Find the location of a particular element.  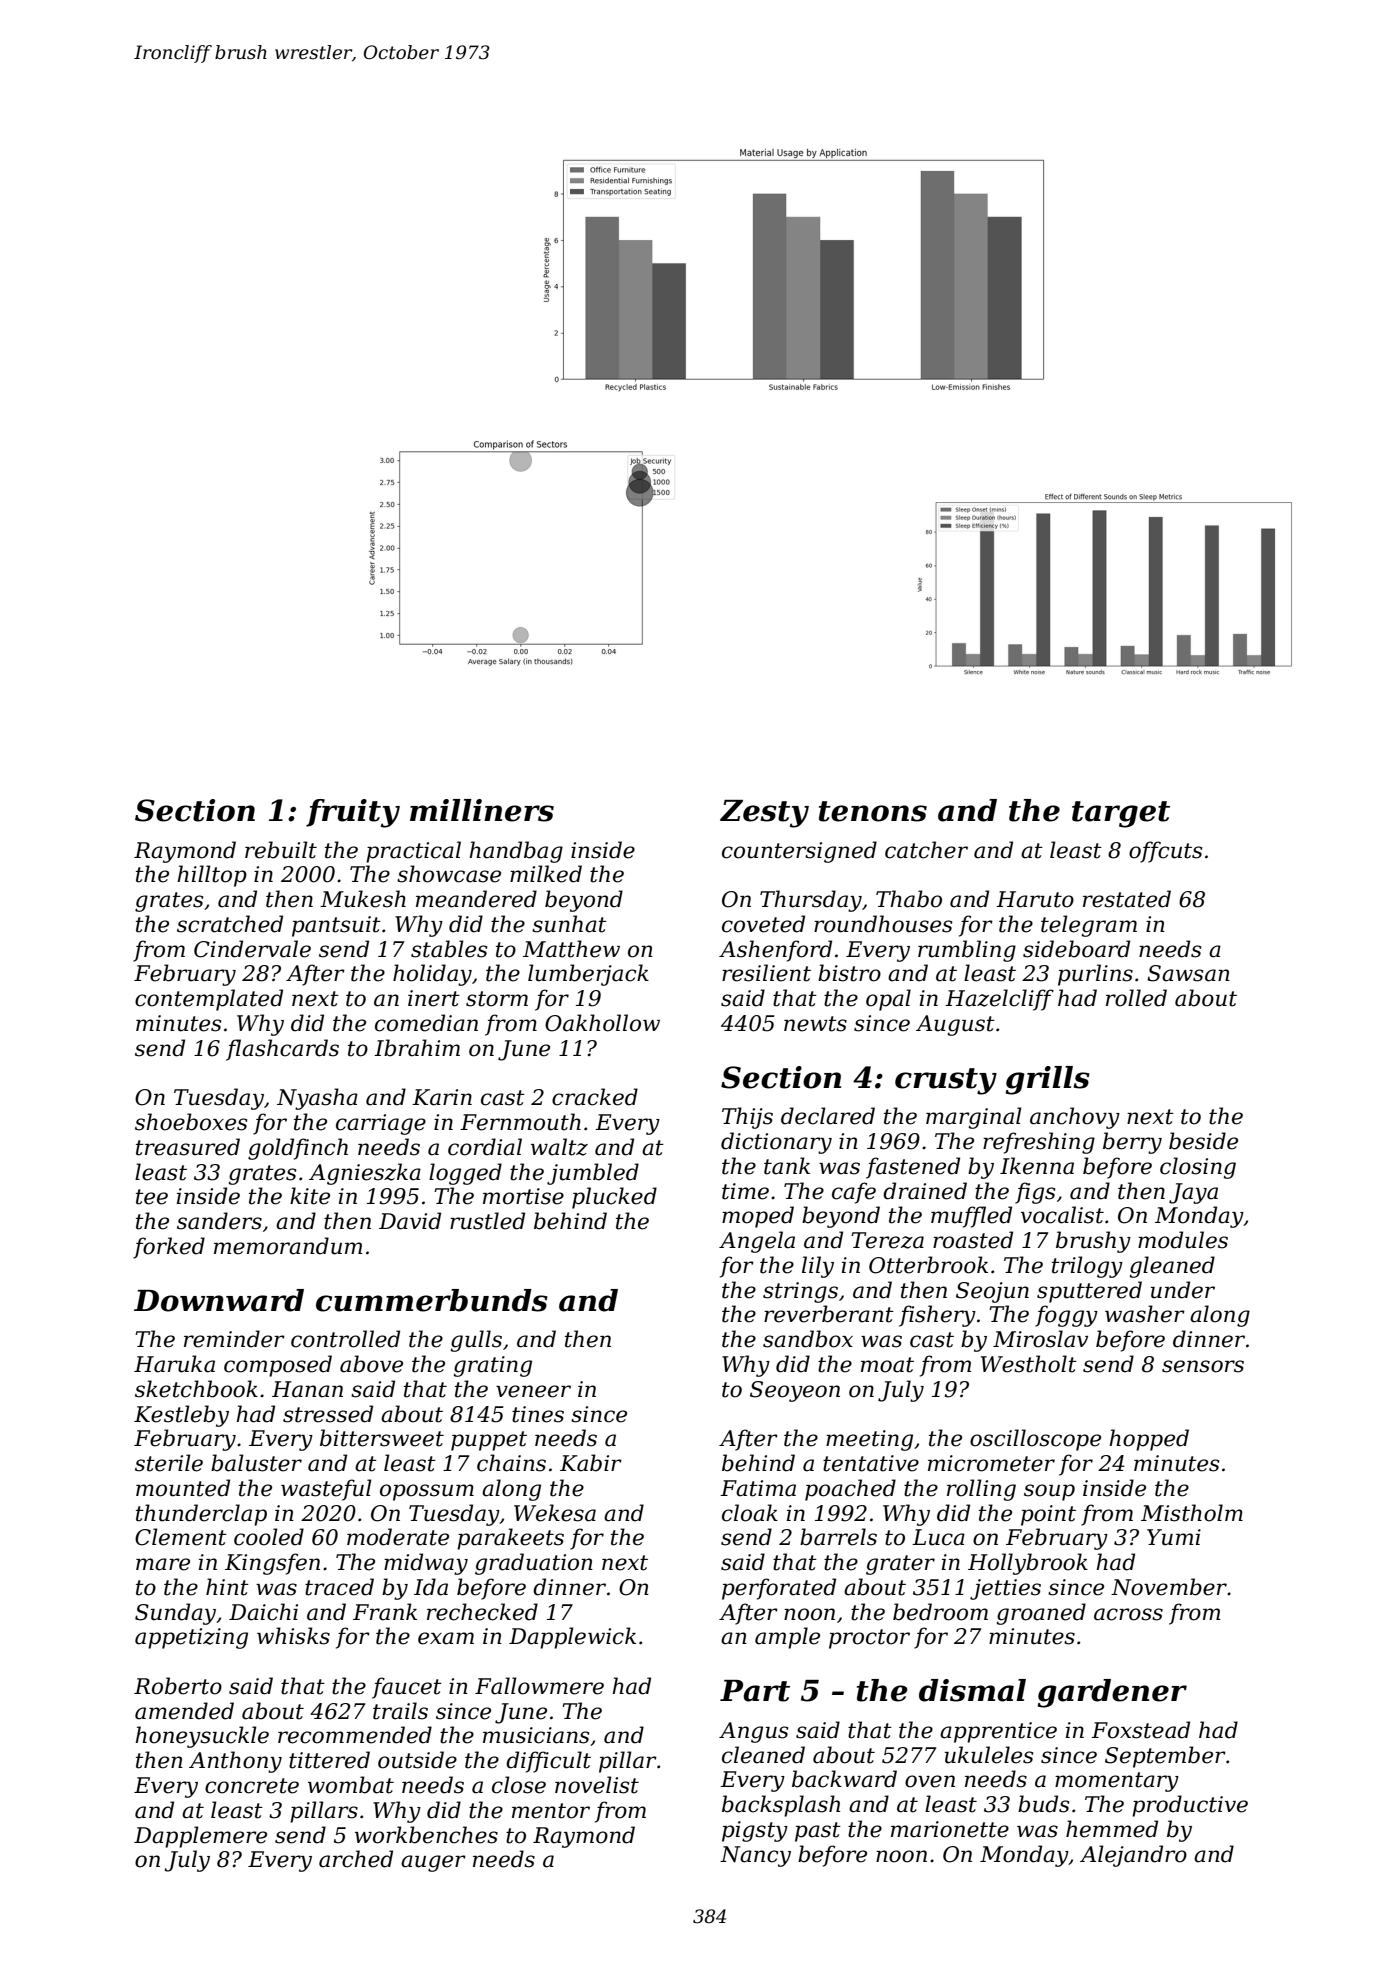

target is located at coordinates (1121, 814).
